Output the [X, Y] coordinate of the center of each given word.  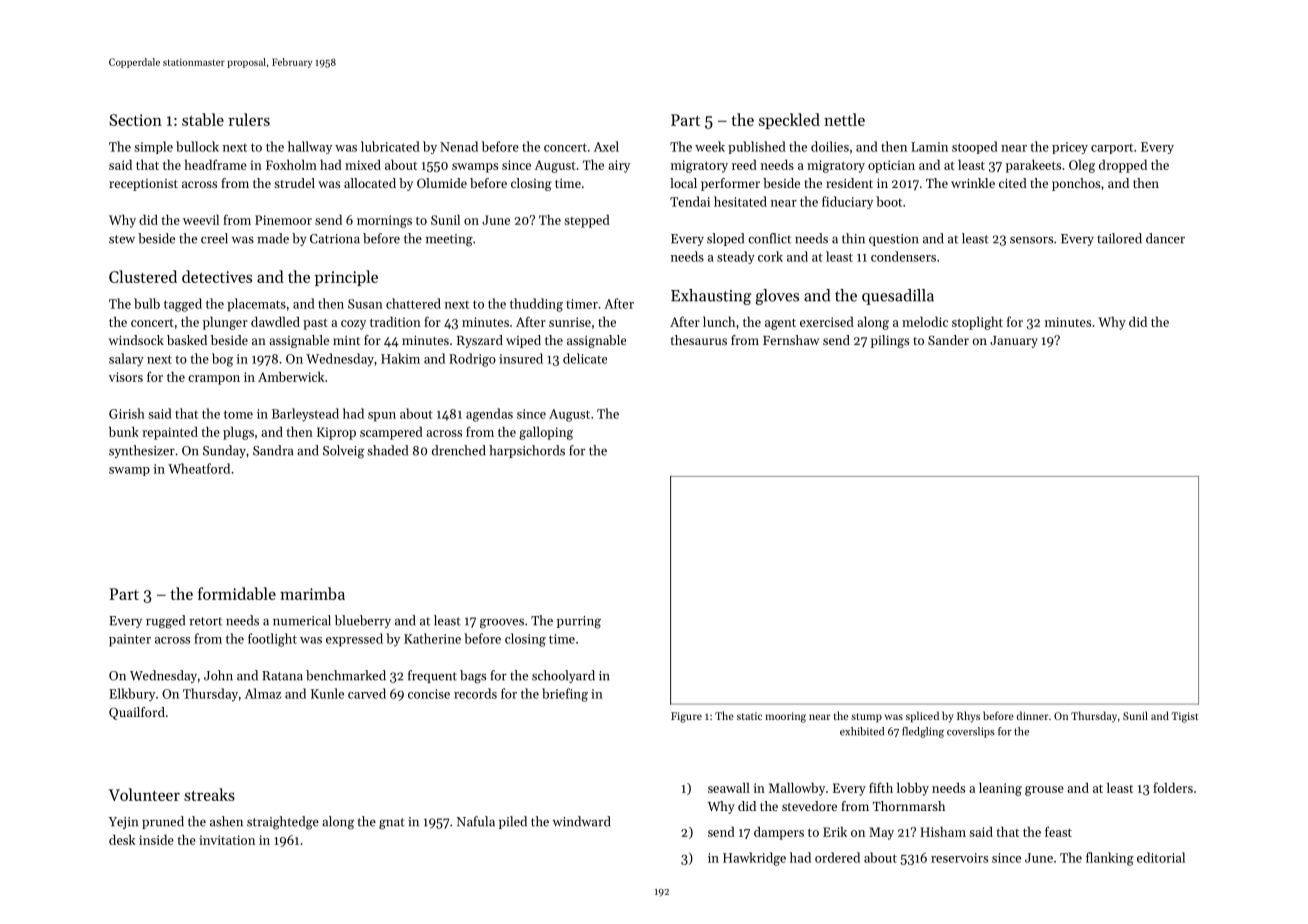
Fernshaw [791, 340]
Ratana [282, 676]
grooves [502, 623]
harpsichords [527, 451]
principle [346, 278]
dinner [1032, 715]
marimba [312, 593]
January [1014, 342]
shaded [387, 450]
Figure [686, 717]
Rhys [968, 717]
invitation [227, 840]
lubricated [390, 146]
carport [1112, 149]
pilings [890, 341]
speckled [789, 121]
